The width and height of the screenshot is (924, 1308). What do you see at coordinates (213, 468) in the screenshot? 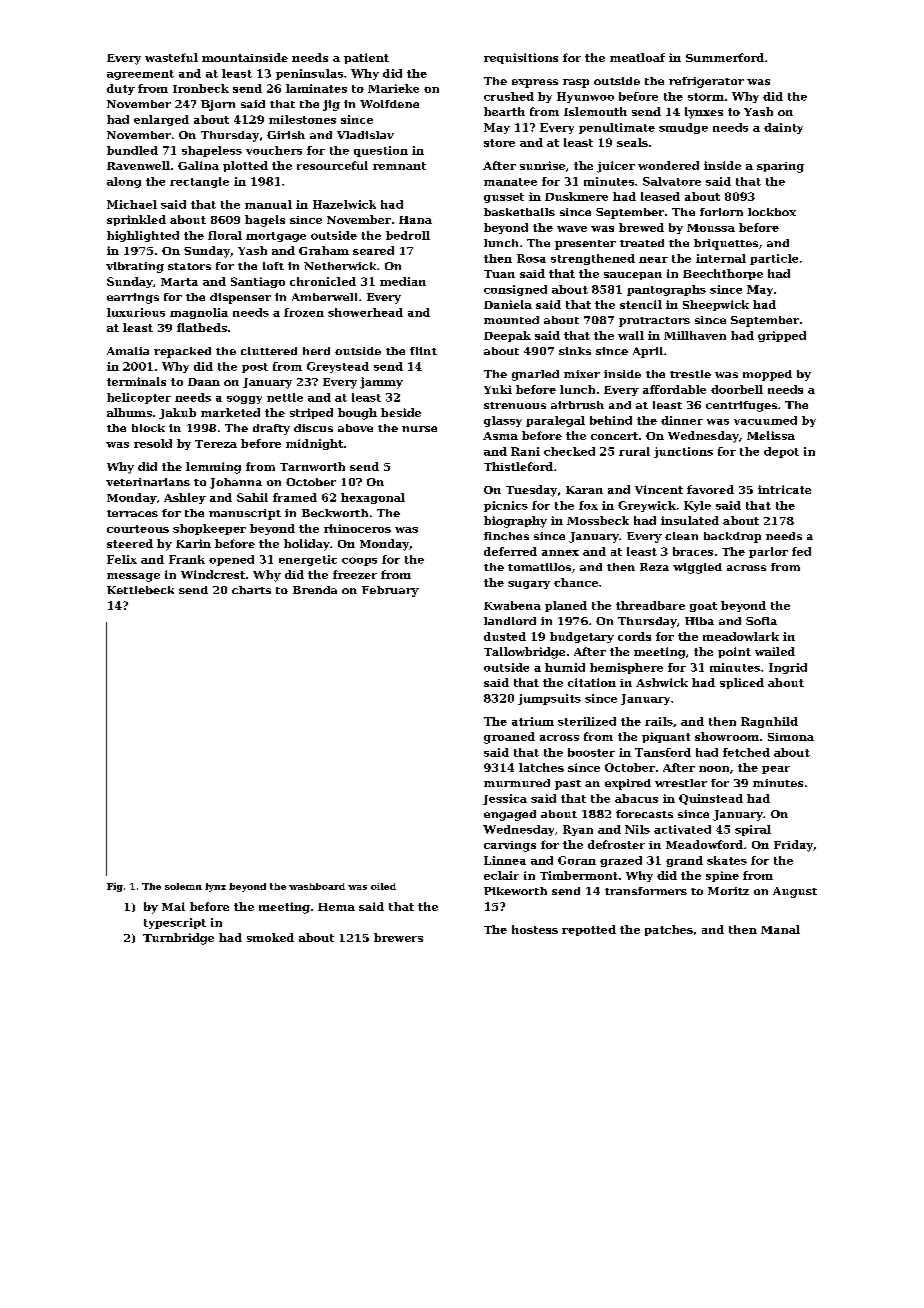
I see `lemming` at bounding box center [213, 468].
